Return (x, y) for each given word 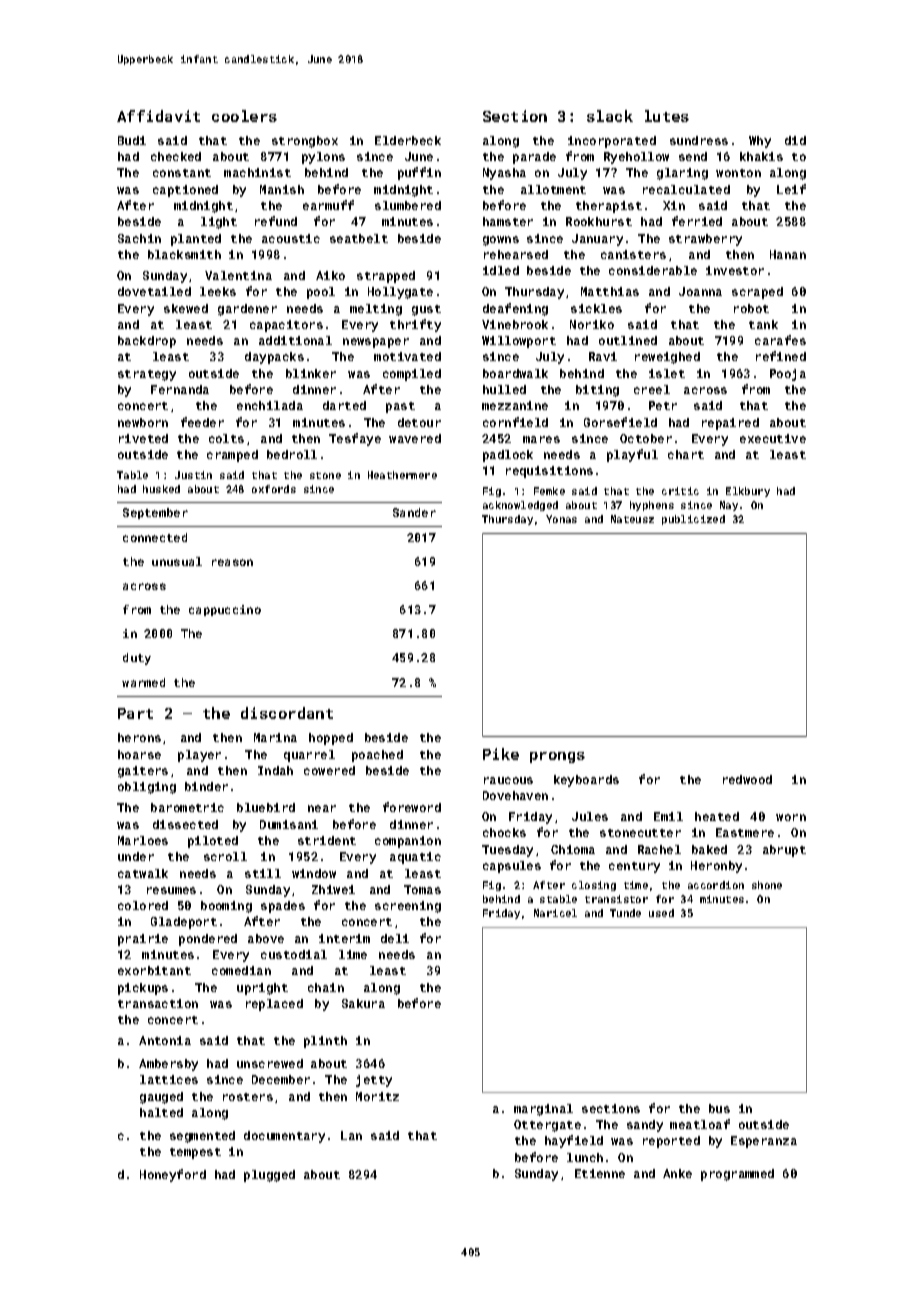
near (322, 808)
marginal (543, 1110)
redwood (747, 779)
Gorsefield (620, 422)
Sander (414, 512)
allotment (553, 189)
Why (760, 142)
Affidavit (158, 116)
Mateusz (632, 519)
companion (408, 842)
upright (262, 989)
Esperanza (764, 1142)
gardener (247, 310)
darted (344, 405)
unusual (177, 561)
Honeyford (173, 1175)
